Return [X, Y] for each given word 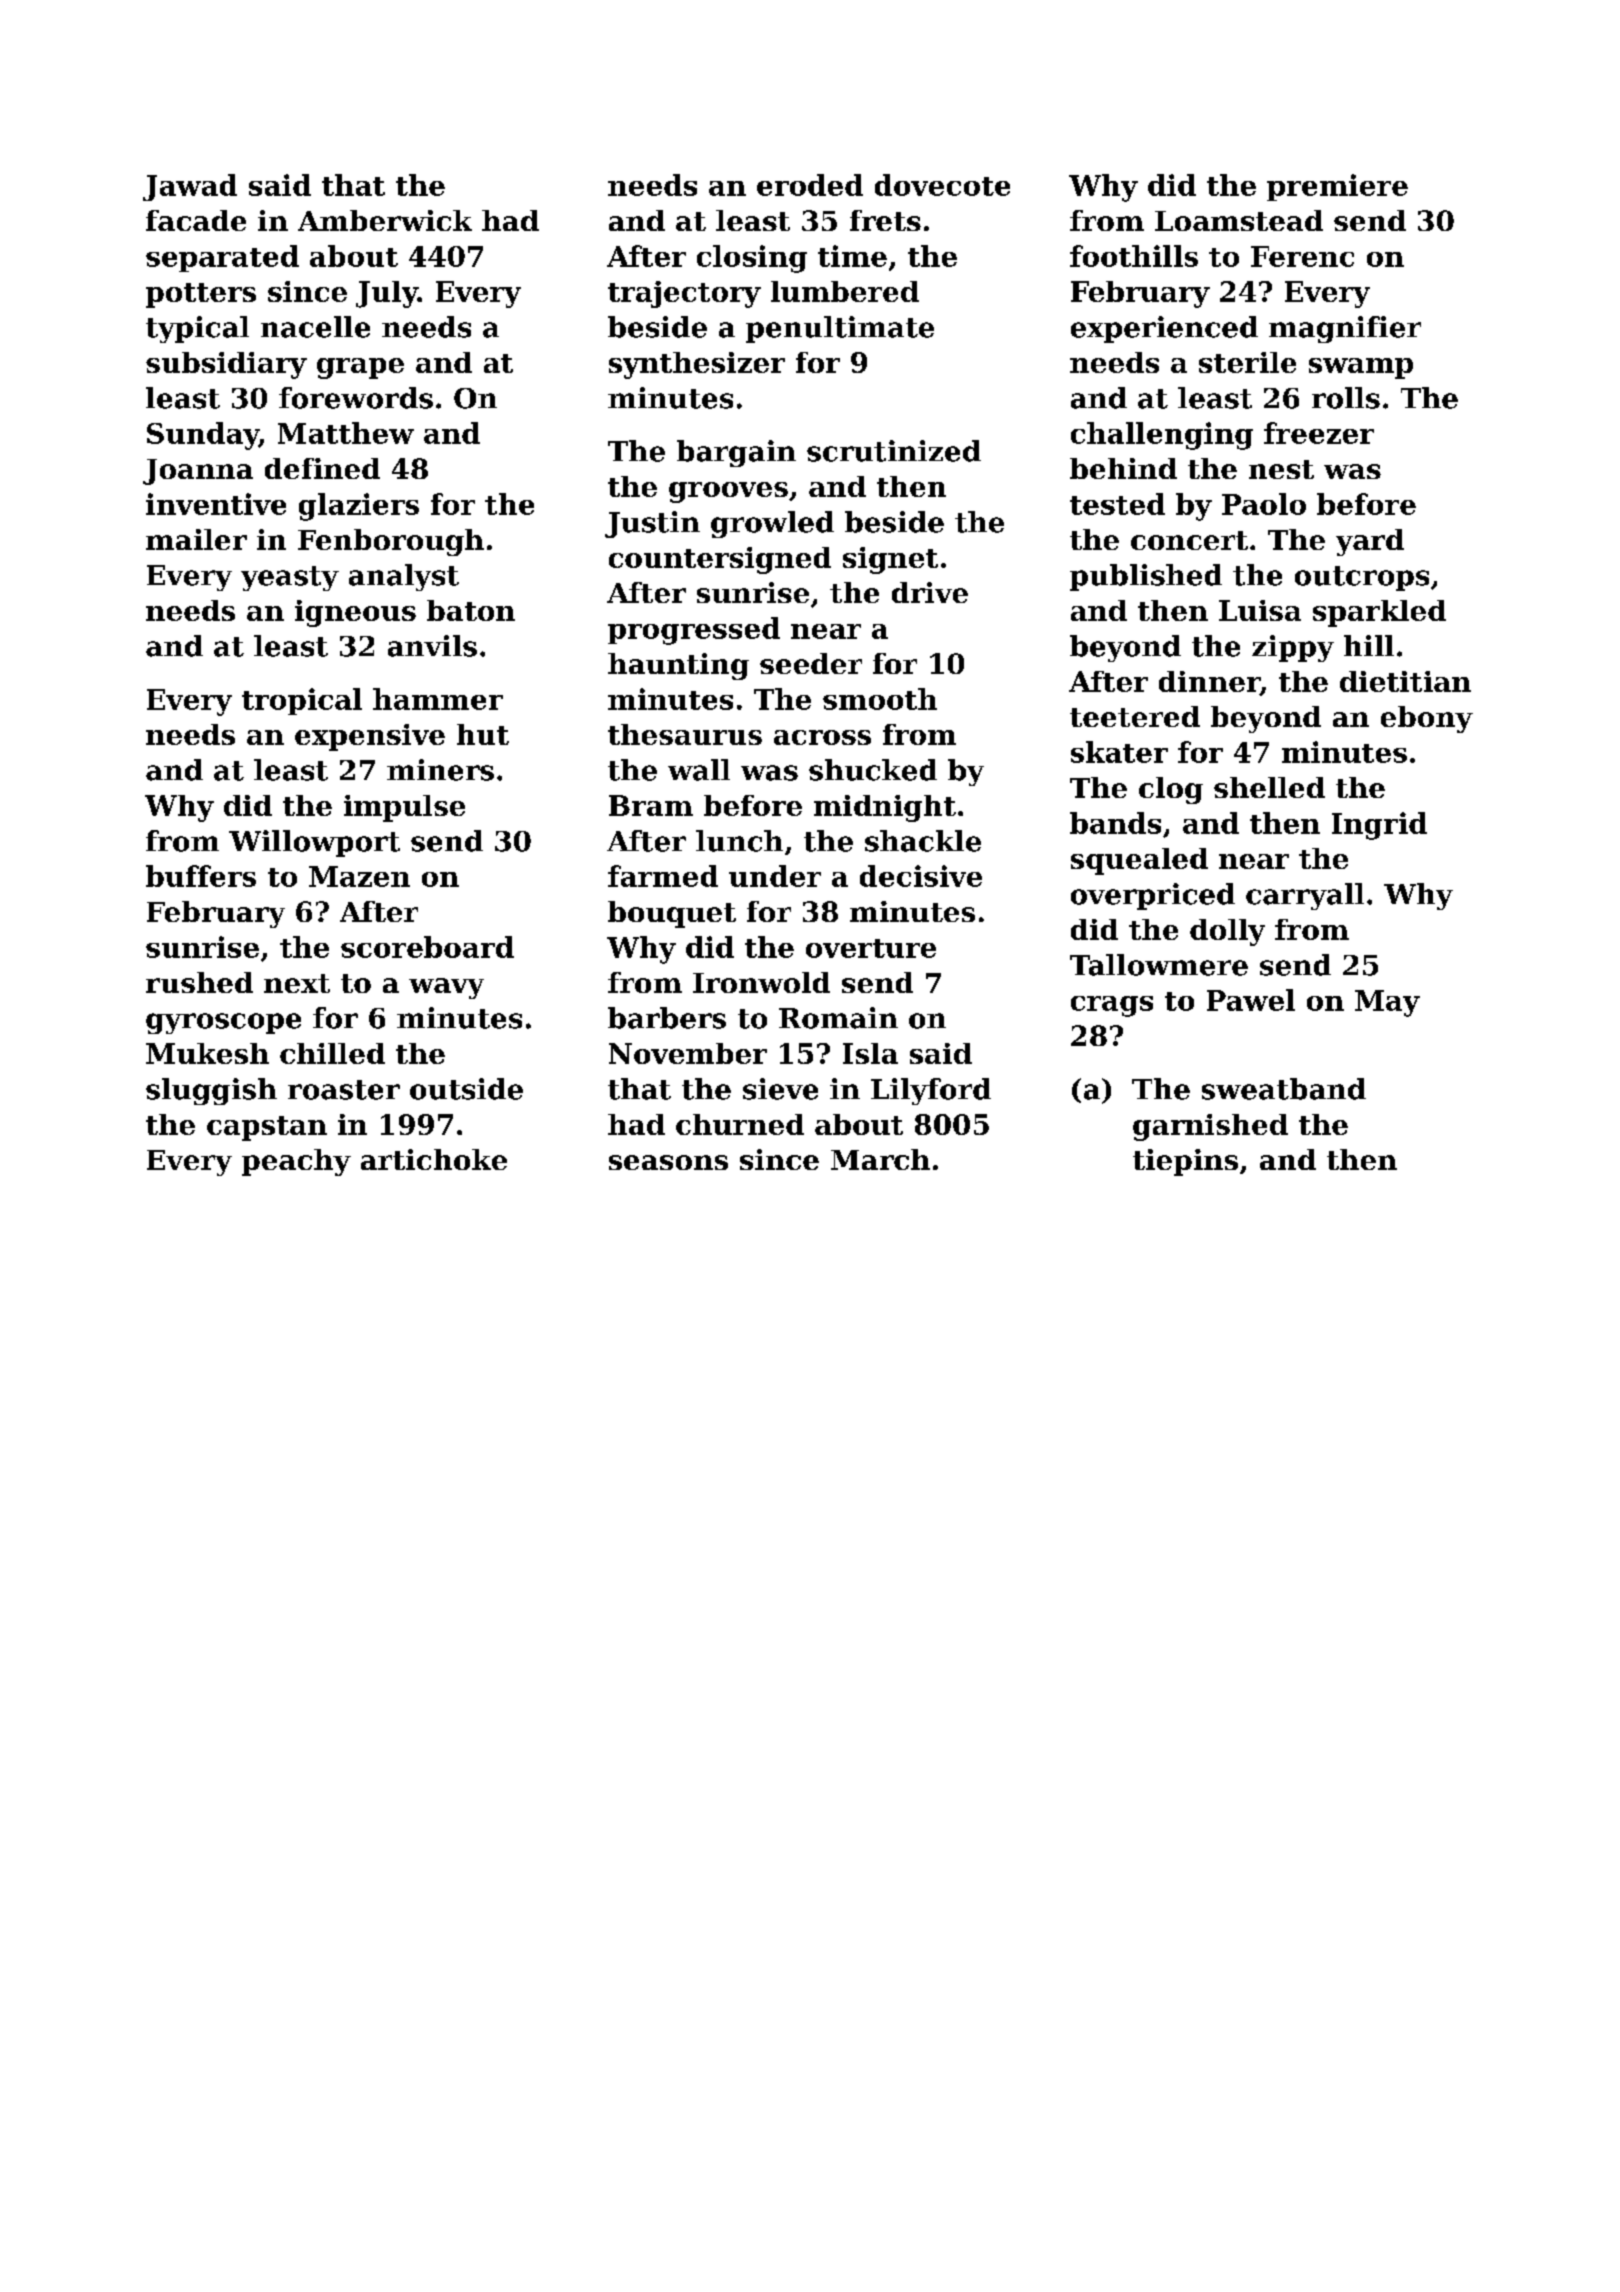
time [852, 256]
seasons [668, 1162]
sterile [1247, 362]
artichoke [434, 1159]
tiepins [1185, 1162]
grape [360, 368]
